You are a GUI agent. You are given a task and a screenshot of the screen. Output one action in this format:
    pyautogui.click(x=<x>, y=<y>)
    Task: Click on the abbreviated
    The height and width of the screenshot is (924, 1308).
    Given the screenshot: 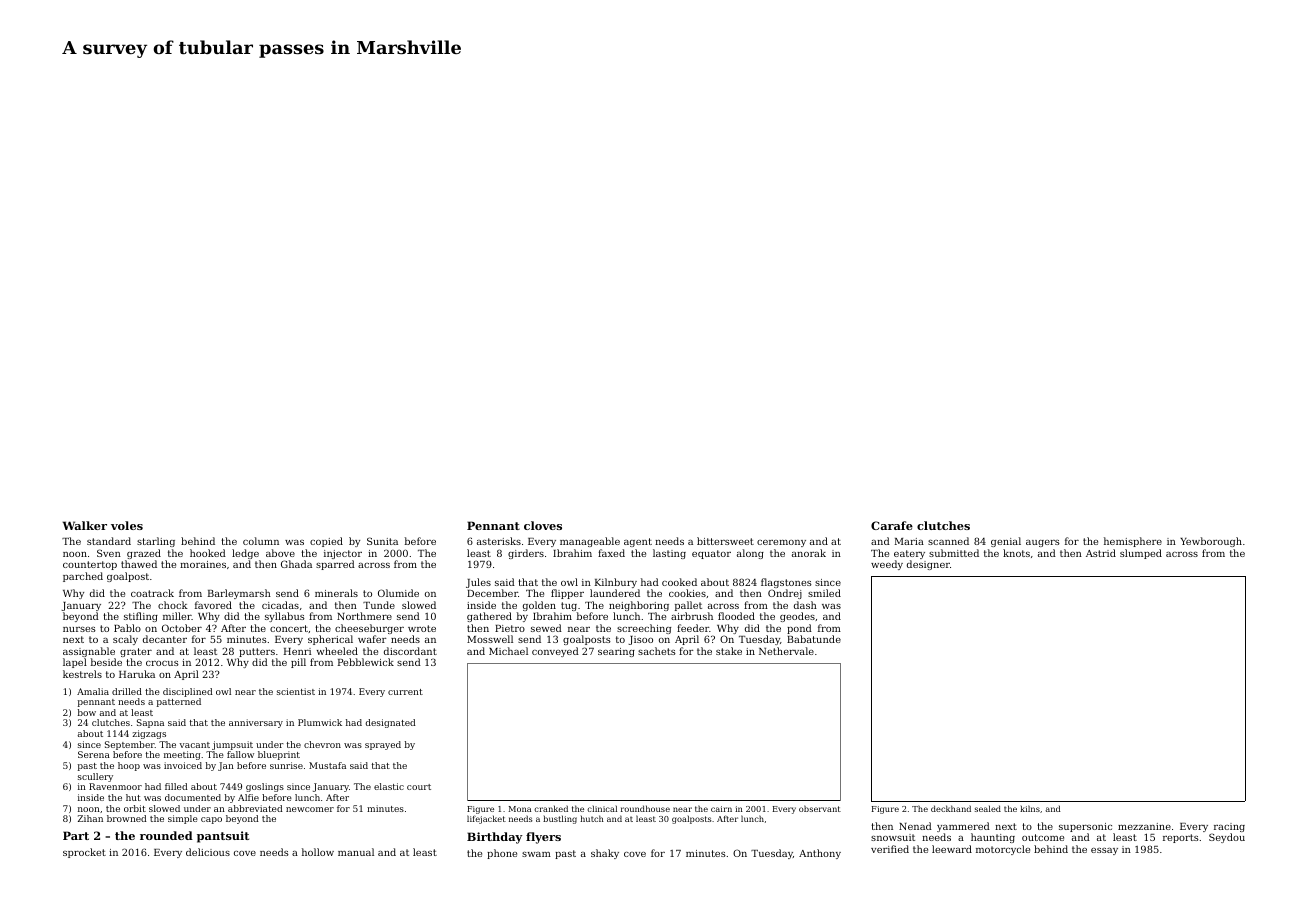 What is the action you would take?
    pyautogui.click(x=255, y=808)
